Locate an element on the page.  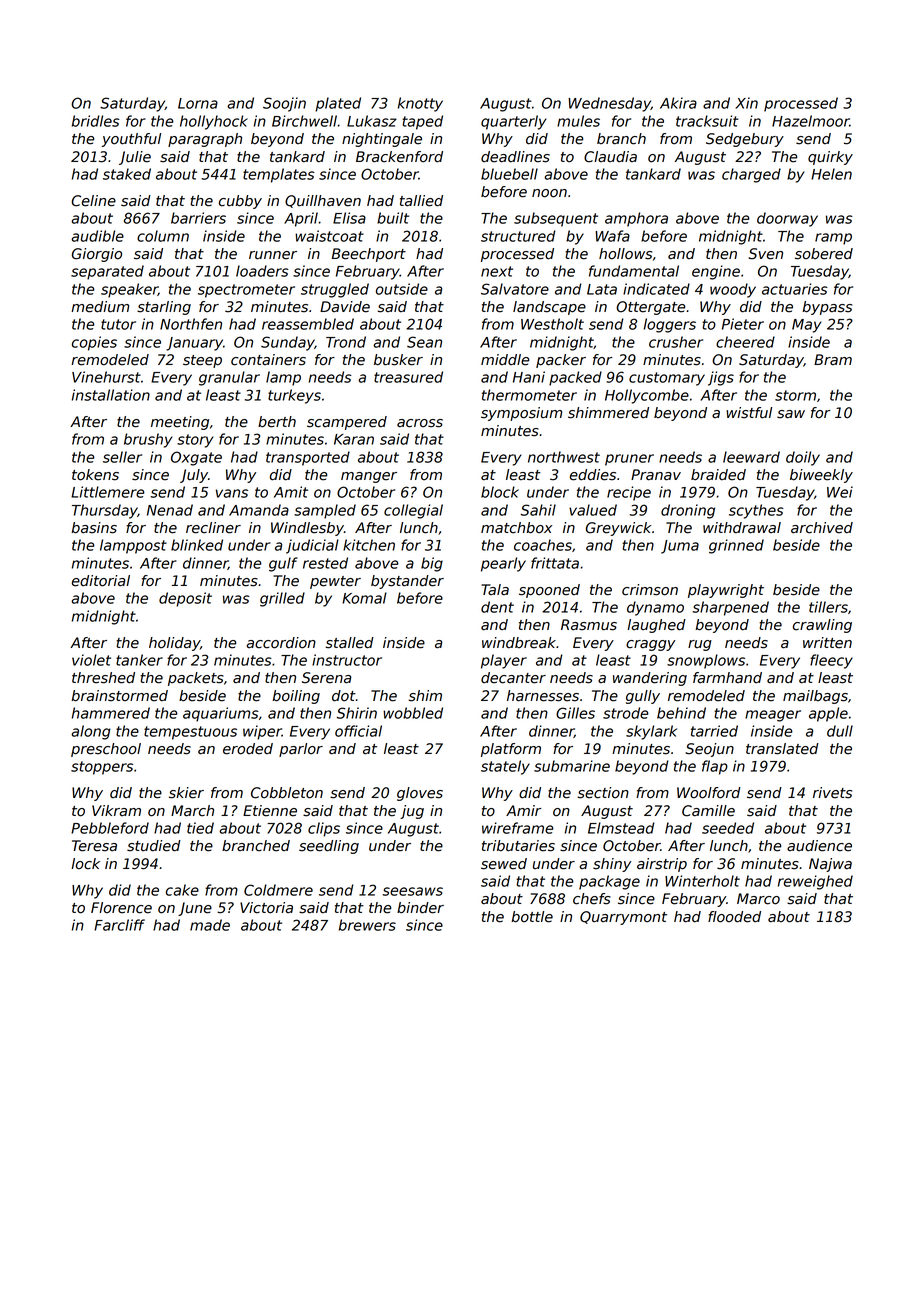
platform is located at coordinates (511, 750).
